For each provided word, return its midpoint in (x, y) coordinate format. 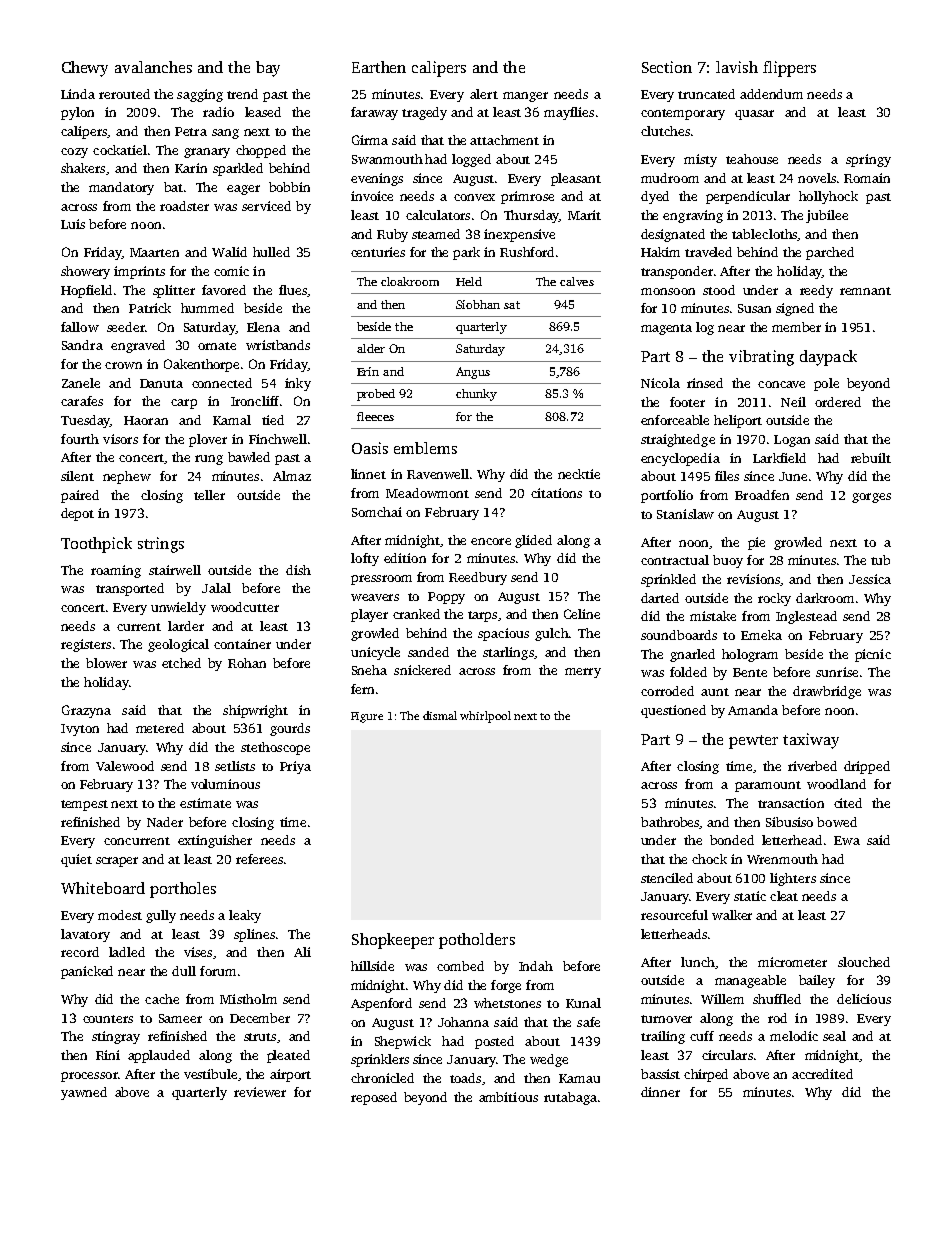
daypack (828, 358)
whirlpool (485, 717)
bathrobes (670, 823)
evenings (377, 179)
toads (465, 1078)
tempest (84, 805)
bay (268, 69)
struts (260, 1037)
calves (577, 281)
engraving (693, 216)
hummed (207, 308)
